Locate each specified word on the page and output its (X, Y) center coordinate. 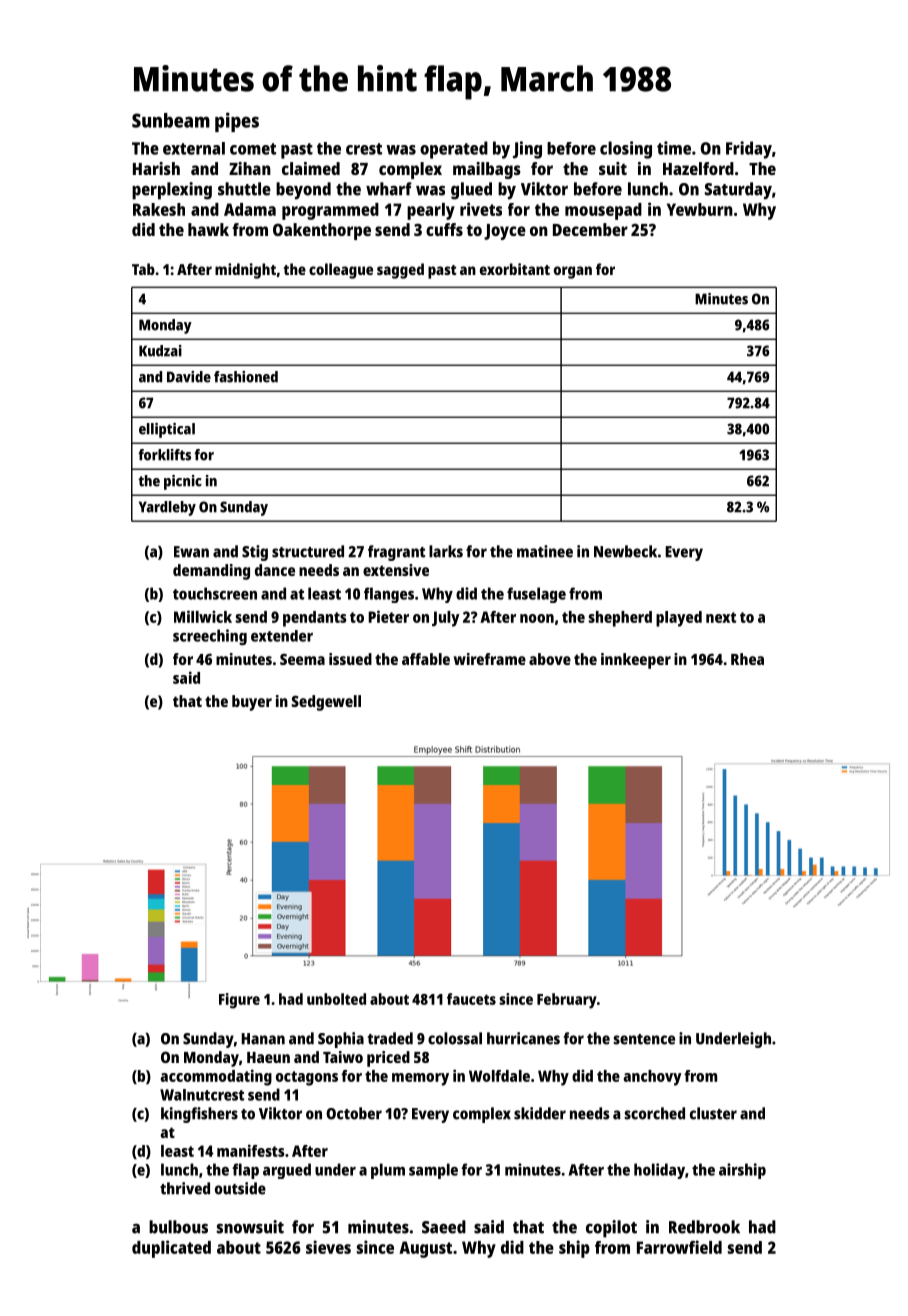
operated (454, 150)
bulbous (178, 1227)
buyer (252, 703)
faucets (471, 999)
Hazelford (698, 168)
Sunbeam (171, 120)
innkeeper (636, 661)
